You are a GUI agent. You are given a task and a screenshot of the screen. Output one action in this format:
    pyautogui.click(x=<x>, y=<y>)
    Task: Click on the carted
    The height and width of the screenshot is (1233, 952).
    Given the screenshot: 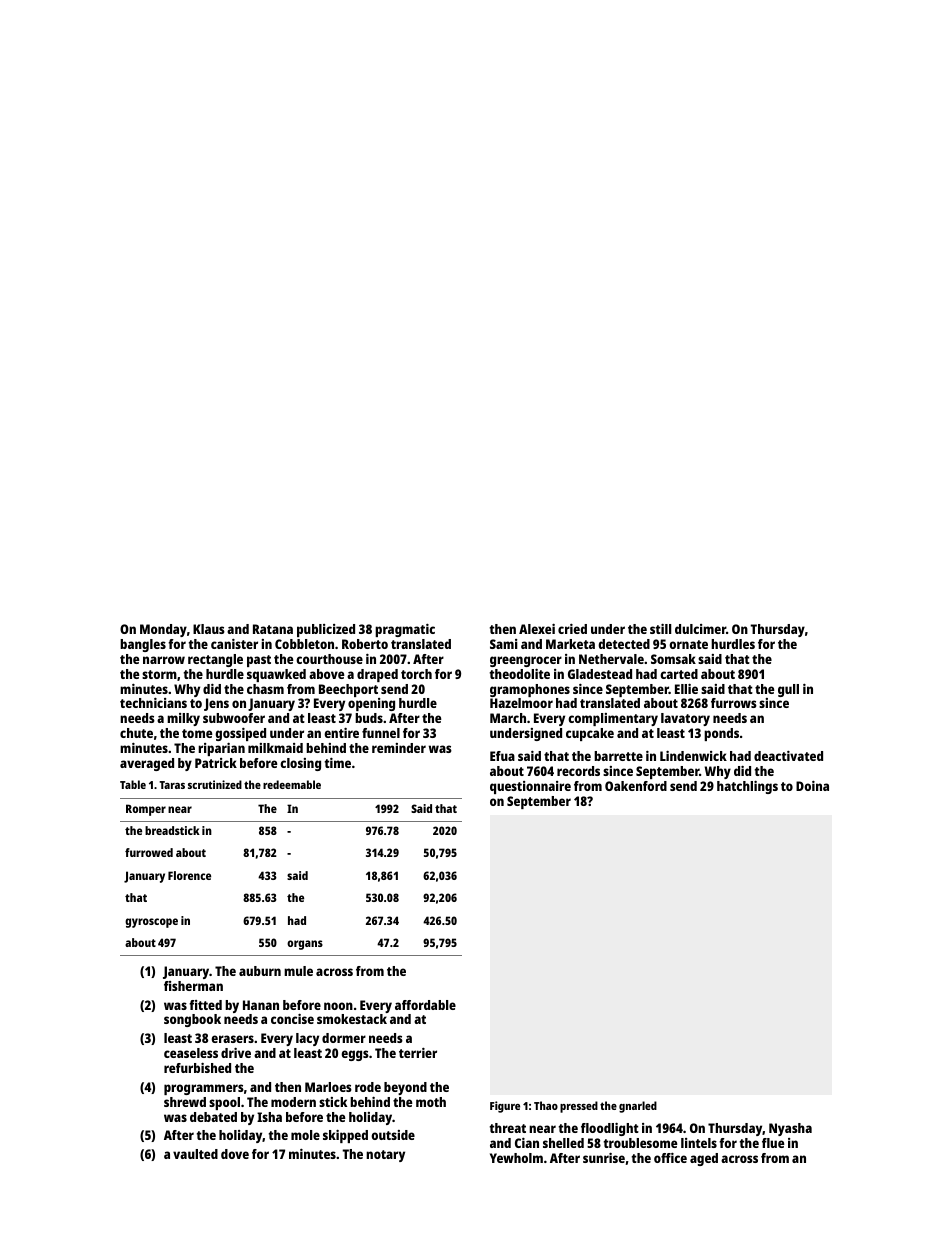 What is the action you would take?
    pyautogui.click(x=679, y=674)
